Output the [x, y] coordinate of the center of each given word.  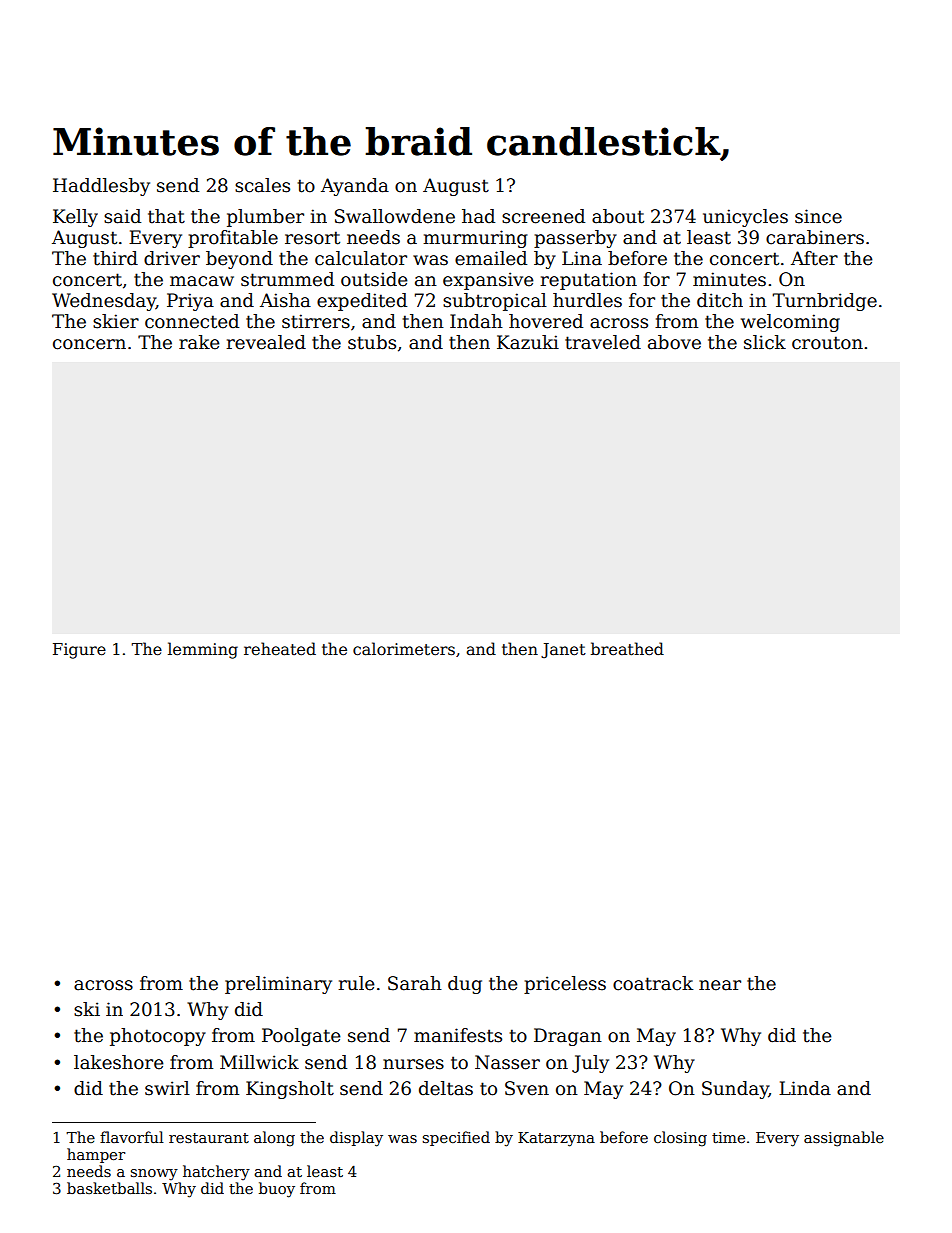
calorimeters [404, 649]
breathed [627, 649]
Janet [563, 650]
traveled [603, 342]
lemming [203, 650]
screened [543, 216]
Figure [79, 651]
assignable [844, 1139]
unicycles [745, 218]
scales [262, 185]
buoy [277, 1190]
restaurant [209, 1138]
